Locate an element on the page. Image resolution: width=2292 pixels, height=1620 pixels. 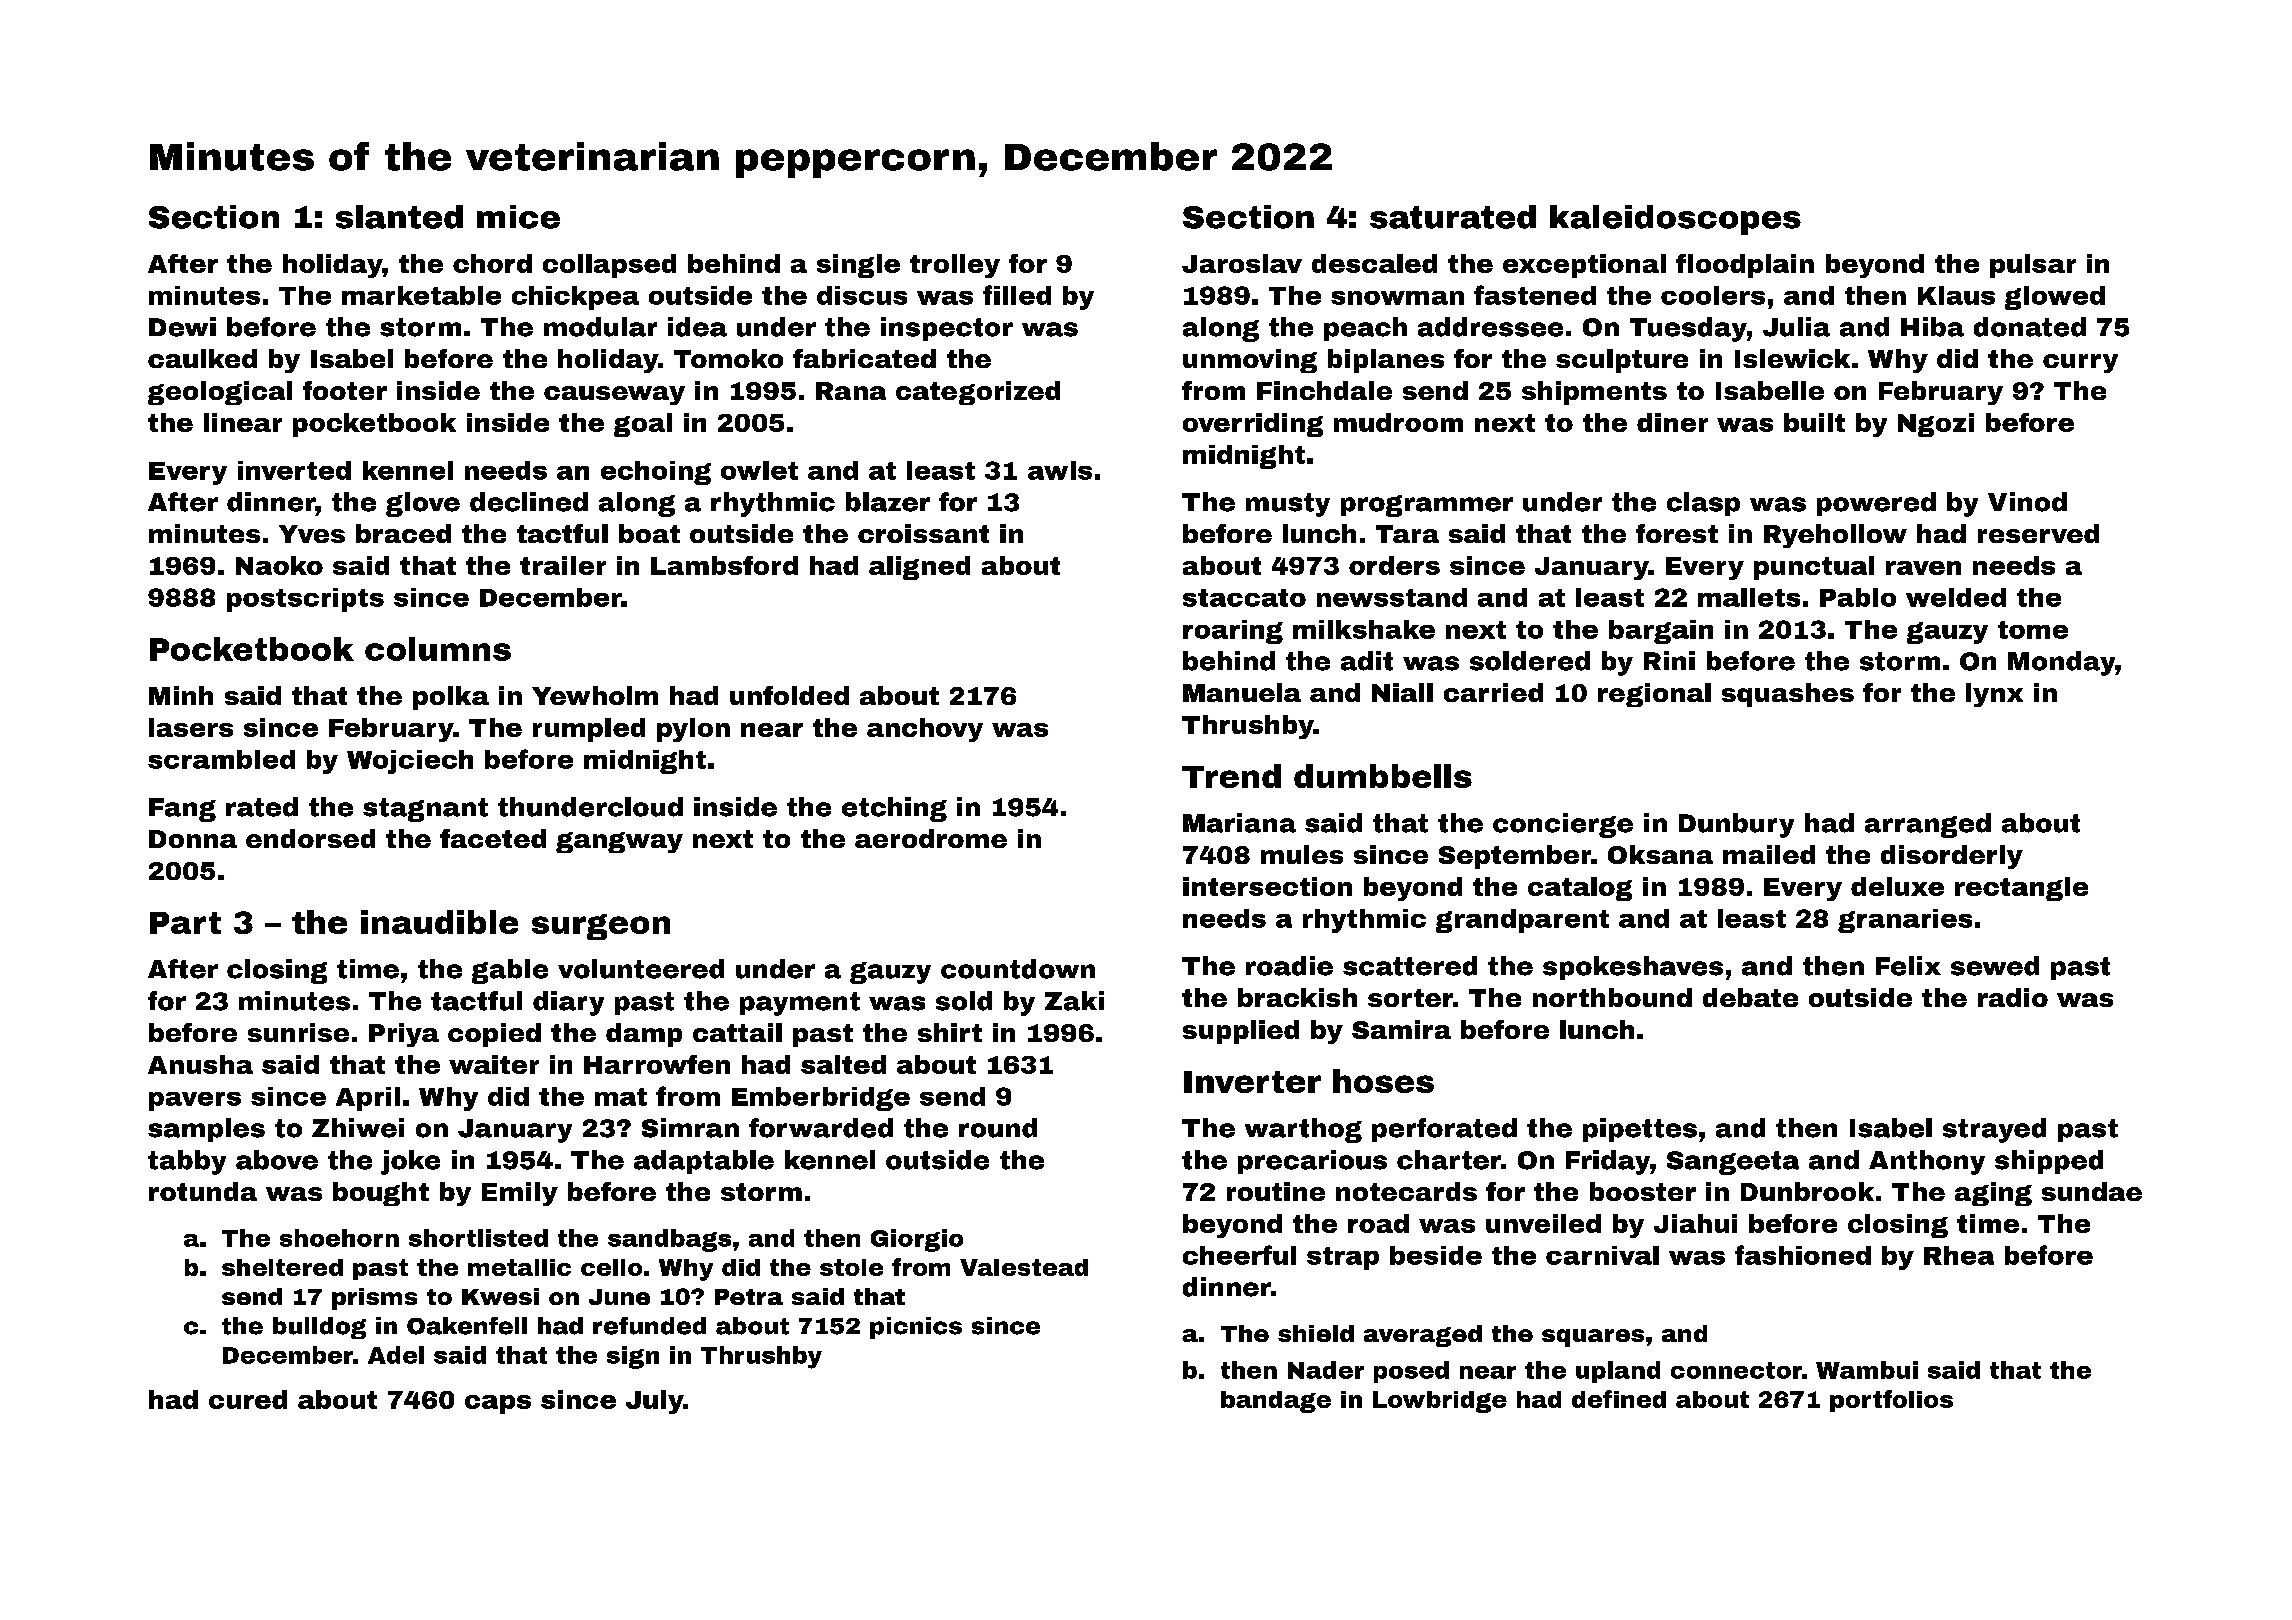
inaudible is located at coordinates (439, 922).
